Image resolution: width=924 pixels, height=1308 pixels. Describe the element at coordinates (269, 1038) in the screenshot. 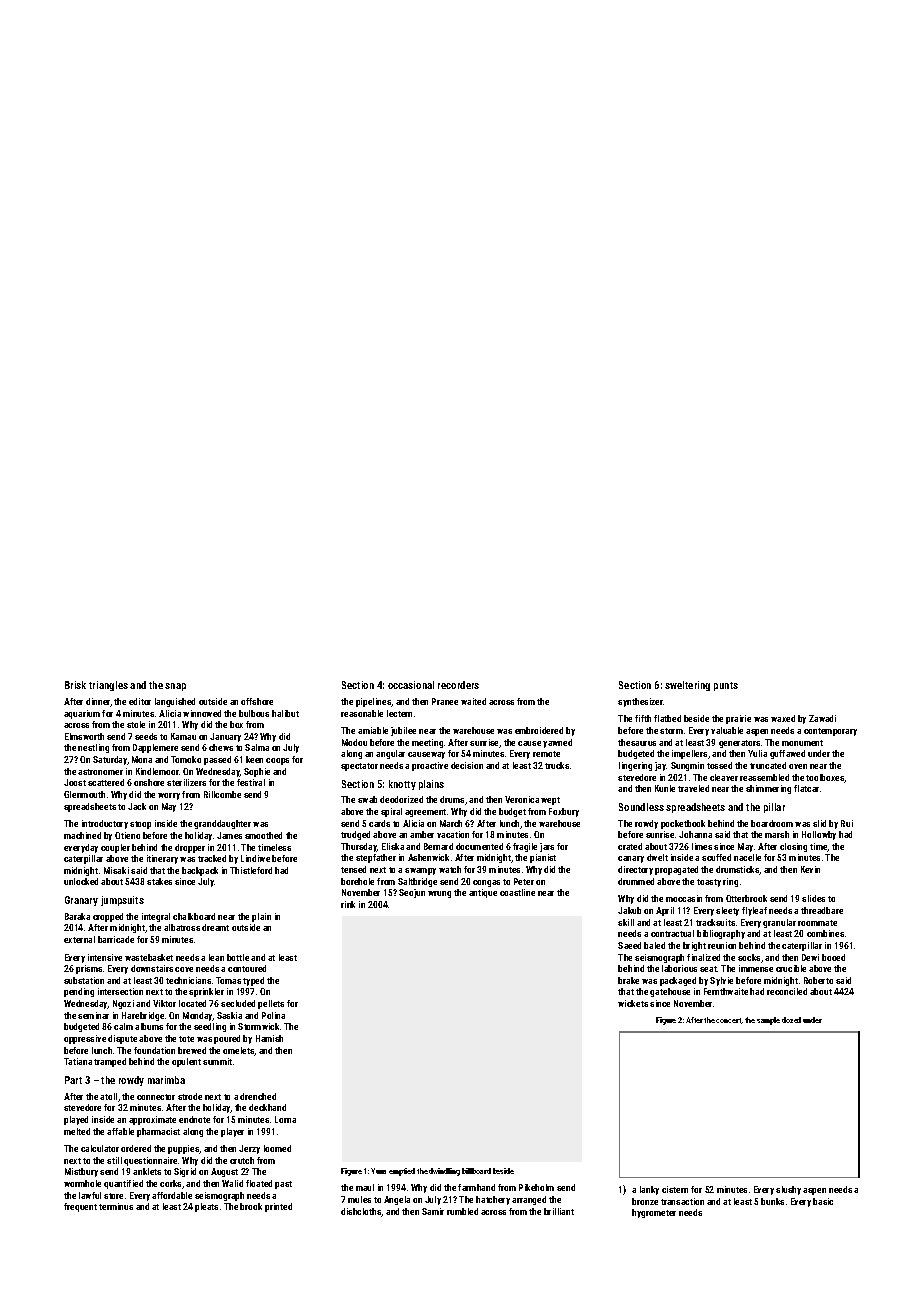

I see `Hamish` at that location.
